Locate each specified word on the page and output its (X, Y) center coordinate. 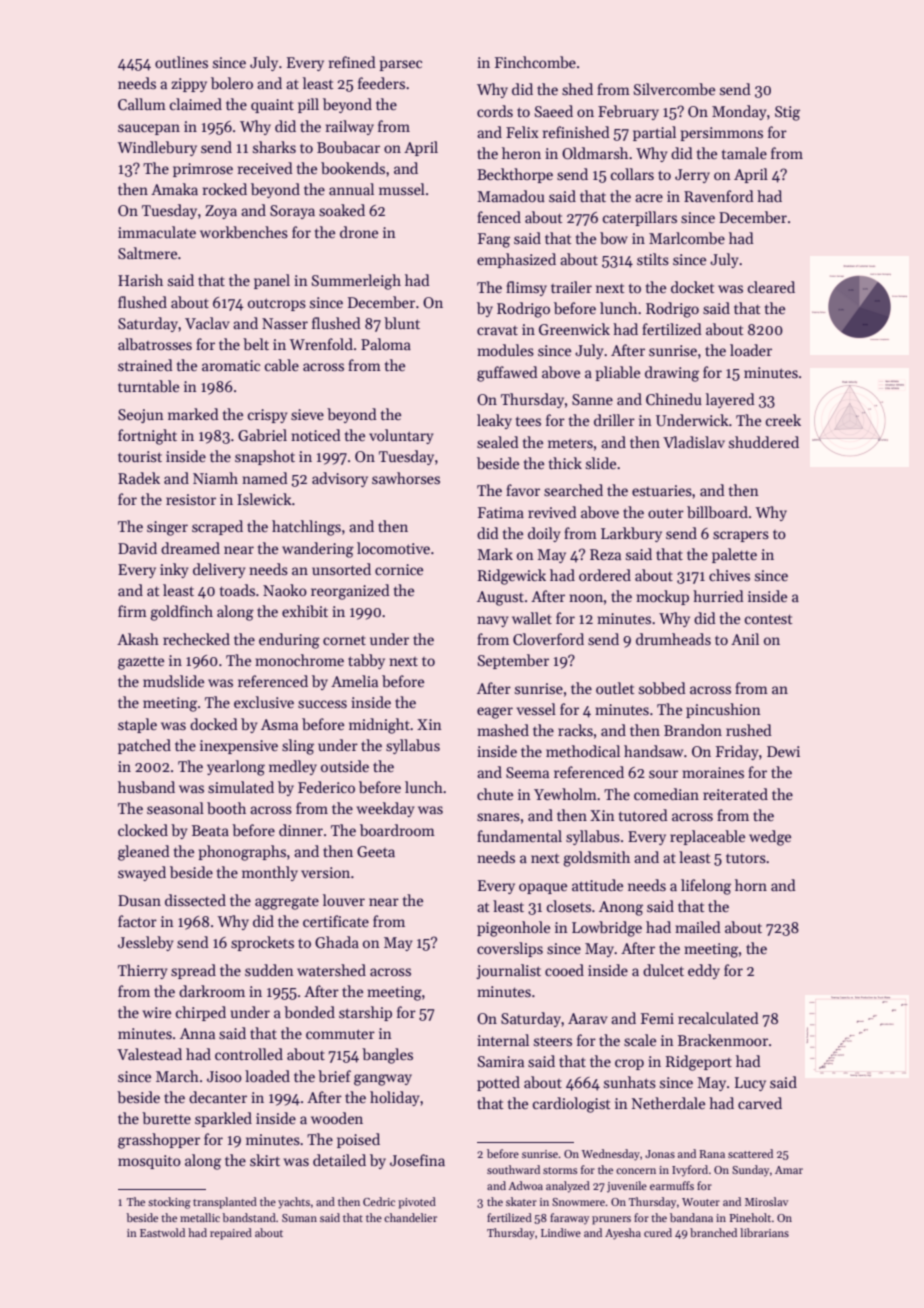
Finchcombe (535, 62)
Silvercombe (674, 89)
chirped (201, 1013)
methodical (583, 751)
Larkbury (631, 534)
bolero (232, 83)
